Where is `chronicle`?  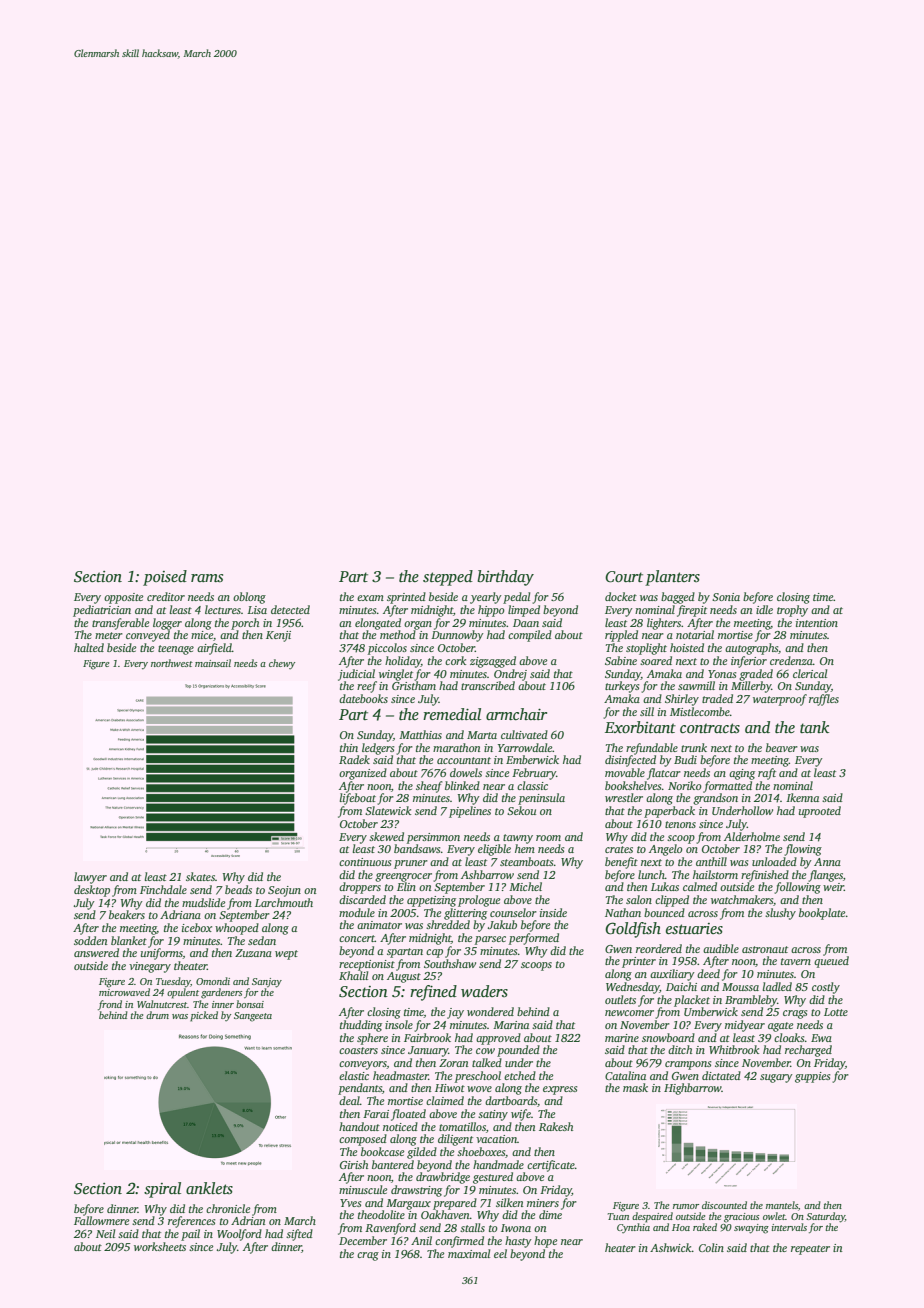 chronicle is located at coordinates (228, 1208).
